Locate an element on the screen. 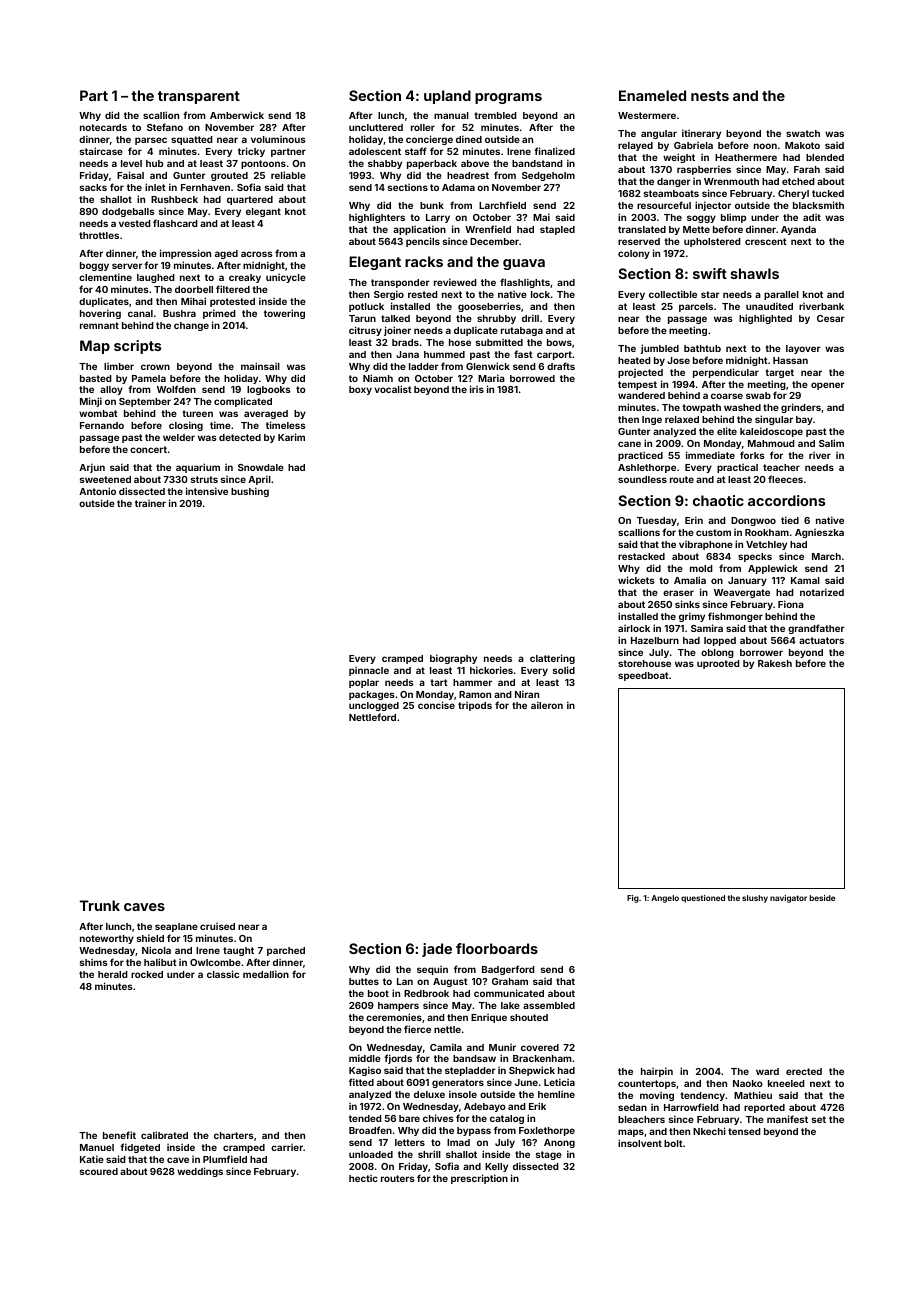 This screenshot has width=924, height=1308. transparent is located at coordinates (199, 97).
